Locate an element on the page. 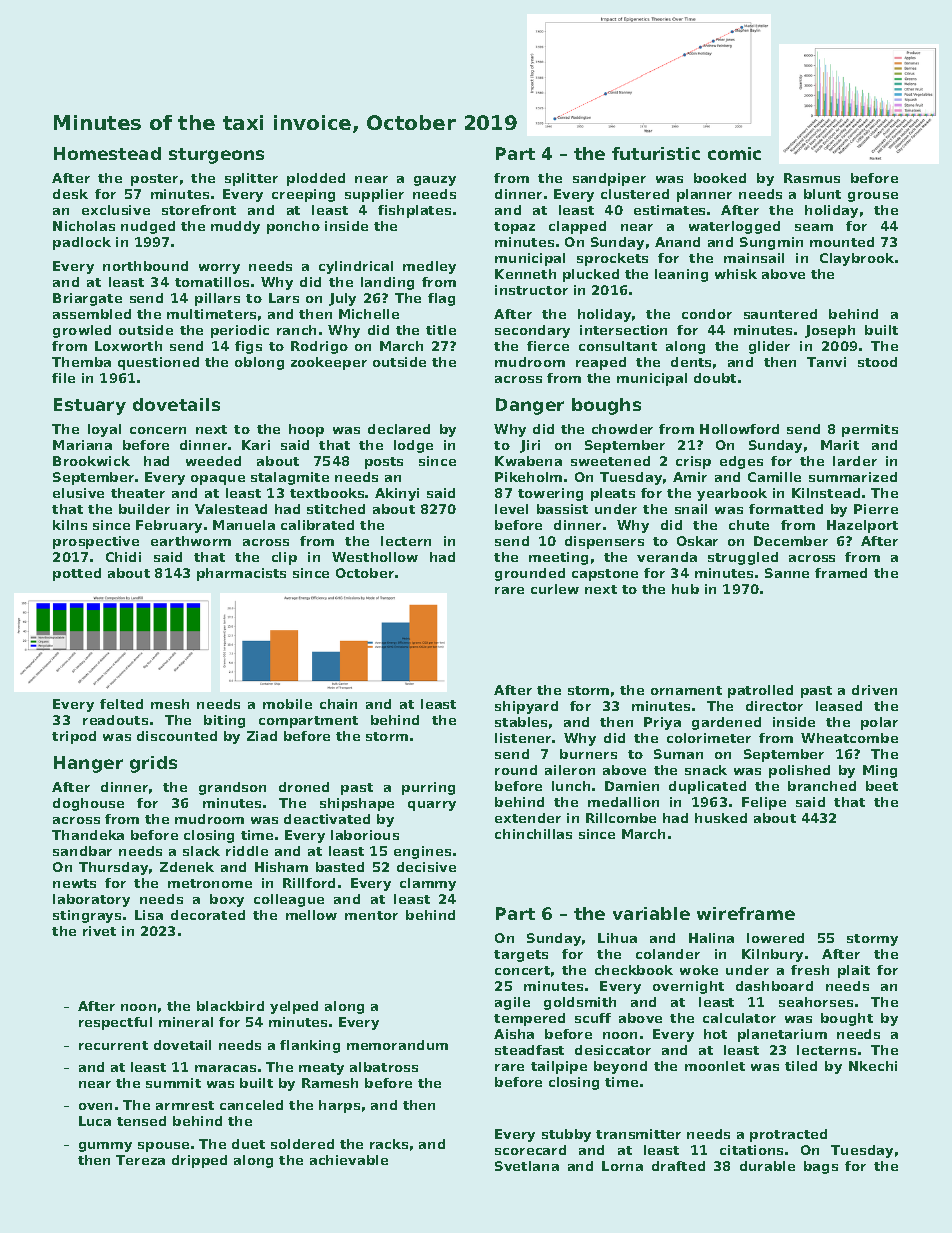 The width and height of the image is (952, 1233). gardened is located at coordinates (726, 723).
